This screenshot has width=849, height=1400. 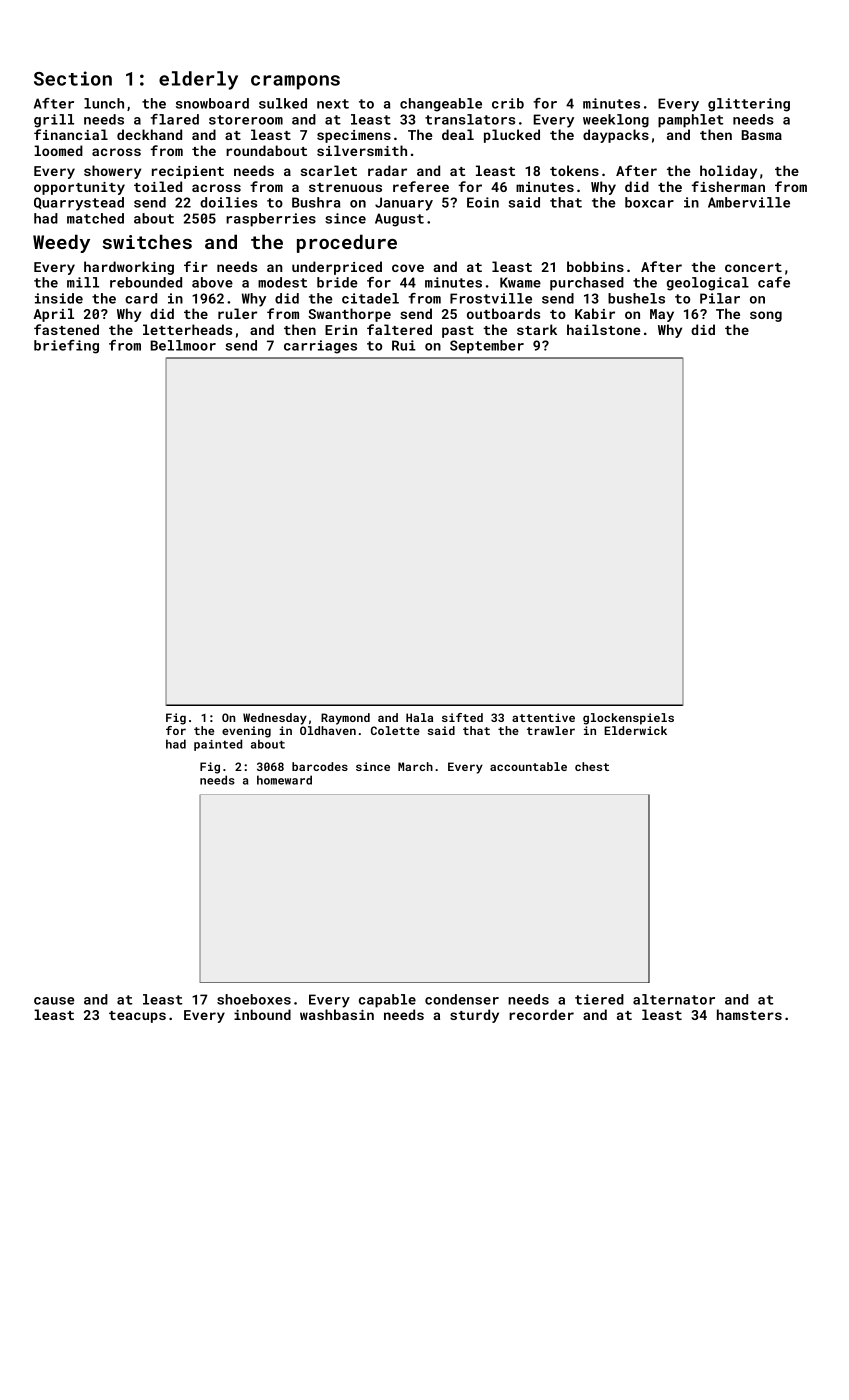 I want to click on evening, so click(x=246, y=732).
